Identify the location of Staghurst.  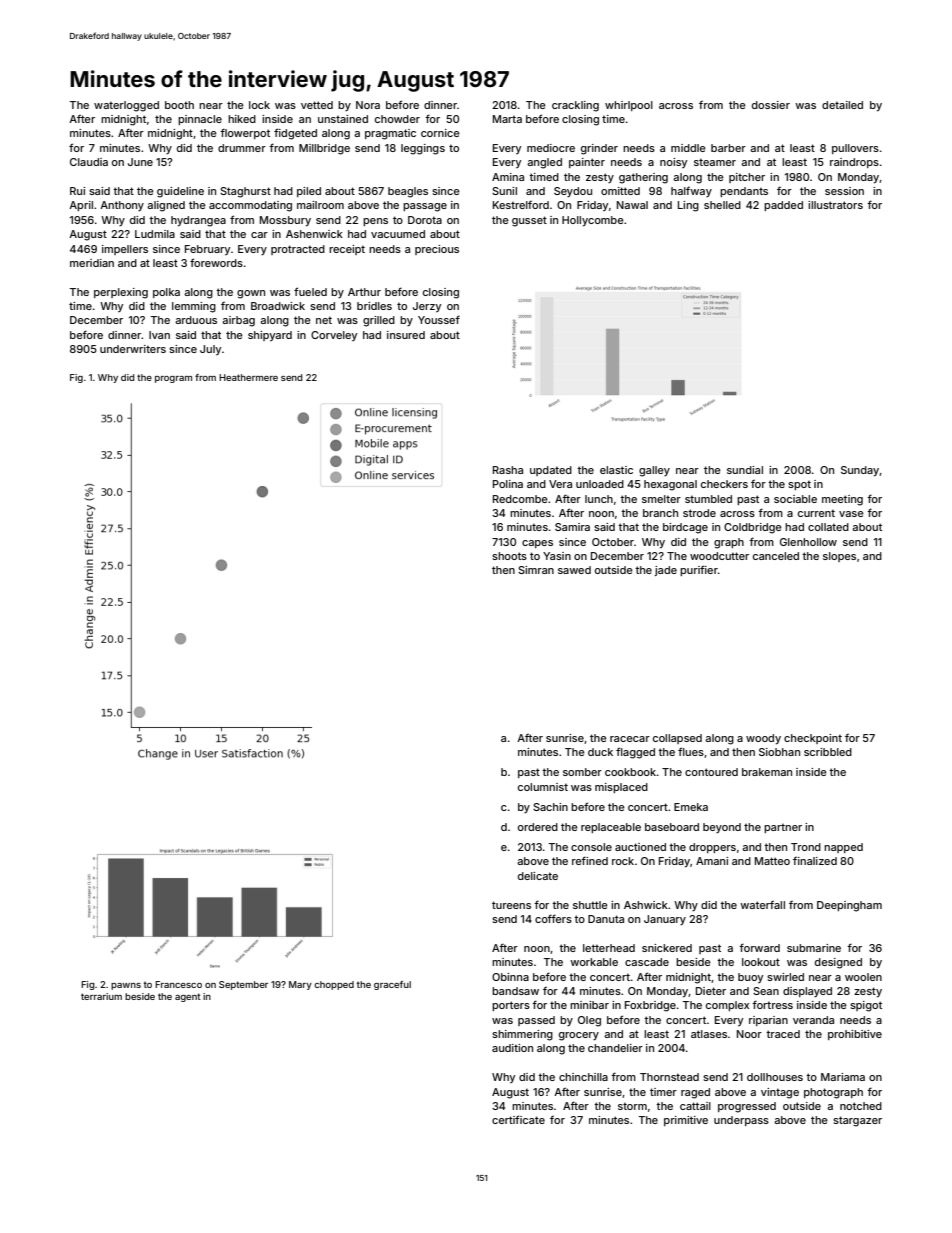
(245, 192).
